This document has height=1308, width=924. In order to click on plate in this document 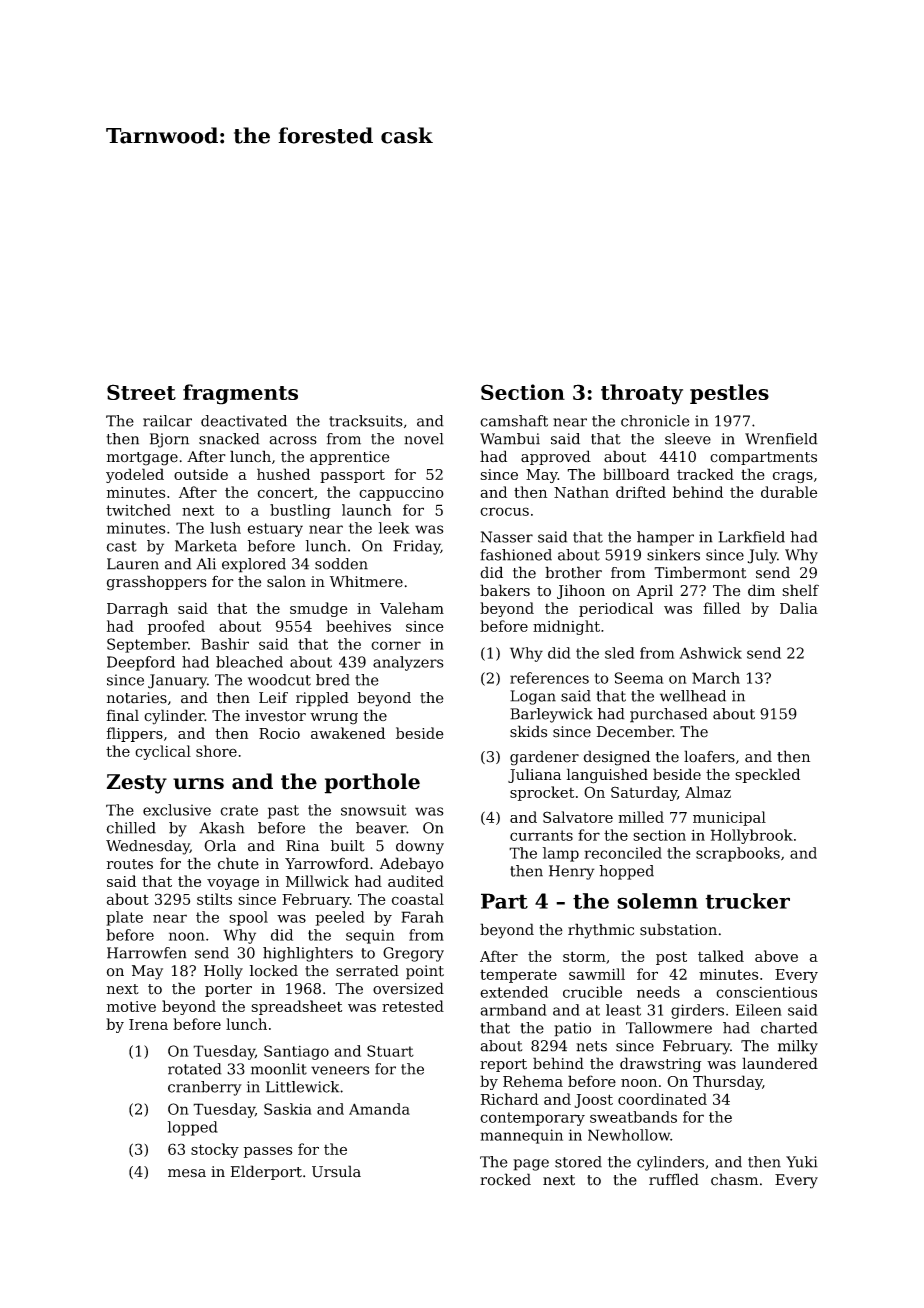, I will do `click(124, 918)`.
